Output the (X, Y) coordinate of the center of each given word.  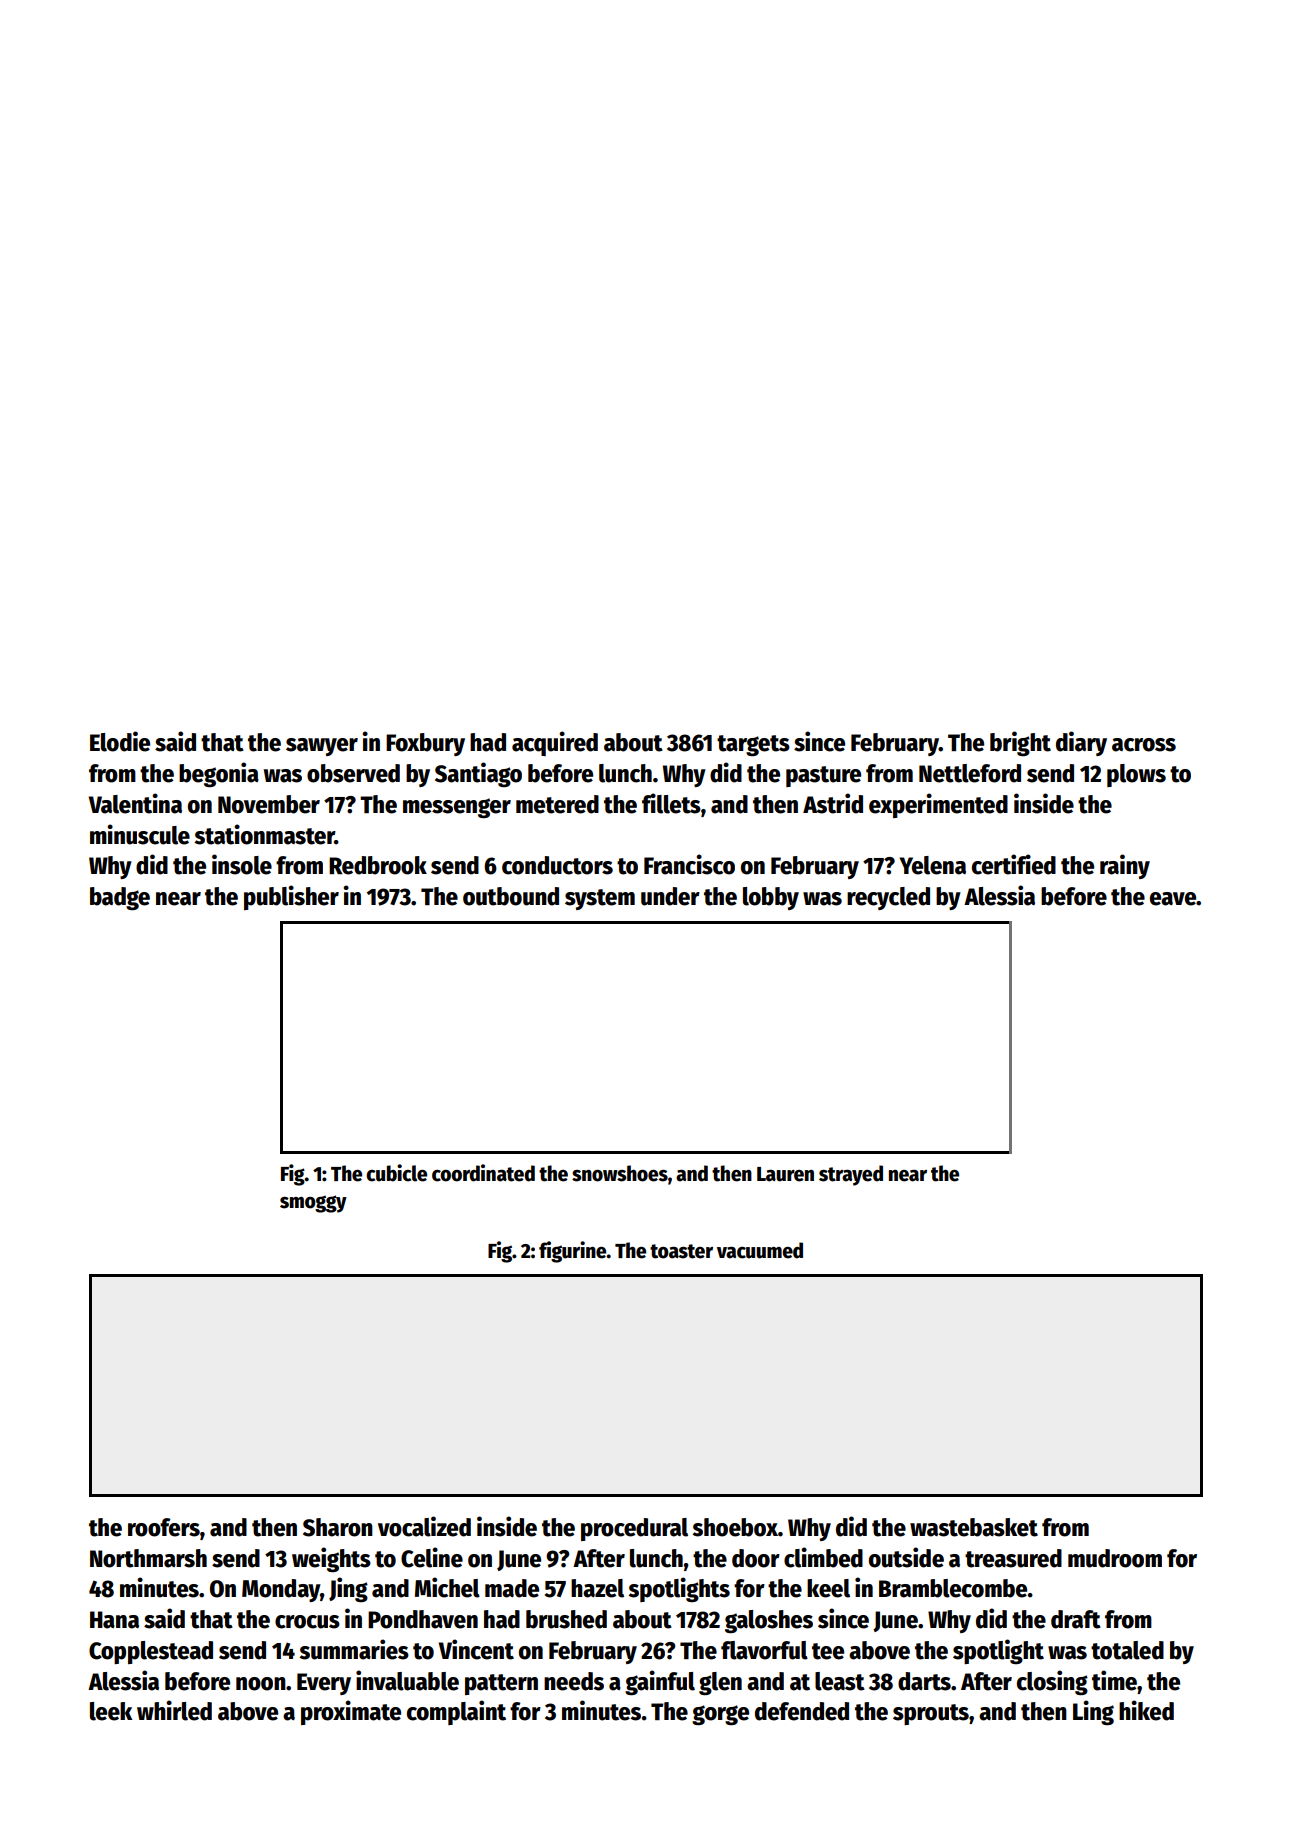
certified (1014, 864)
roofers (164, 1527)
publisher (291, 897)
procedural (634, 1529)
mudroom (1115, 1558)
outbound (511, 896)
